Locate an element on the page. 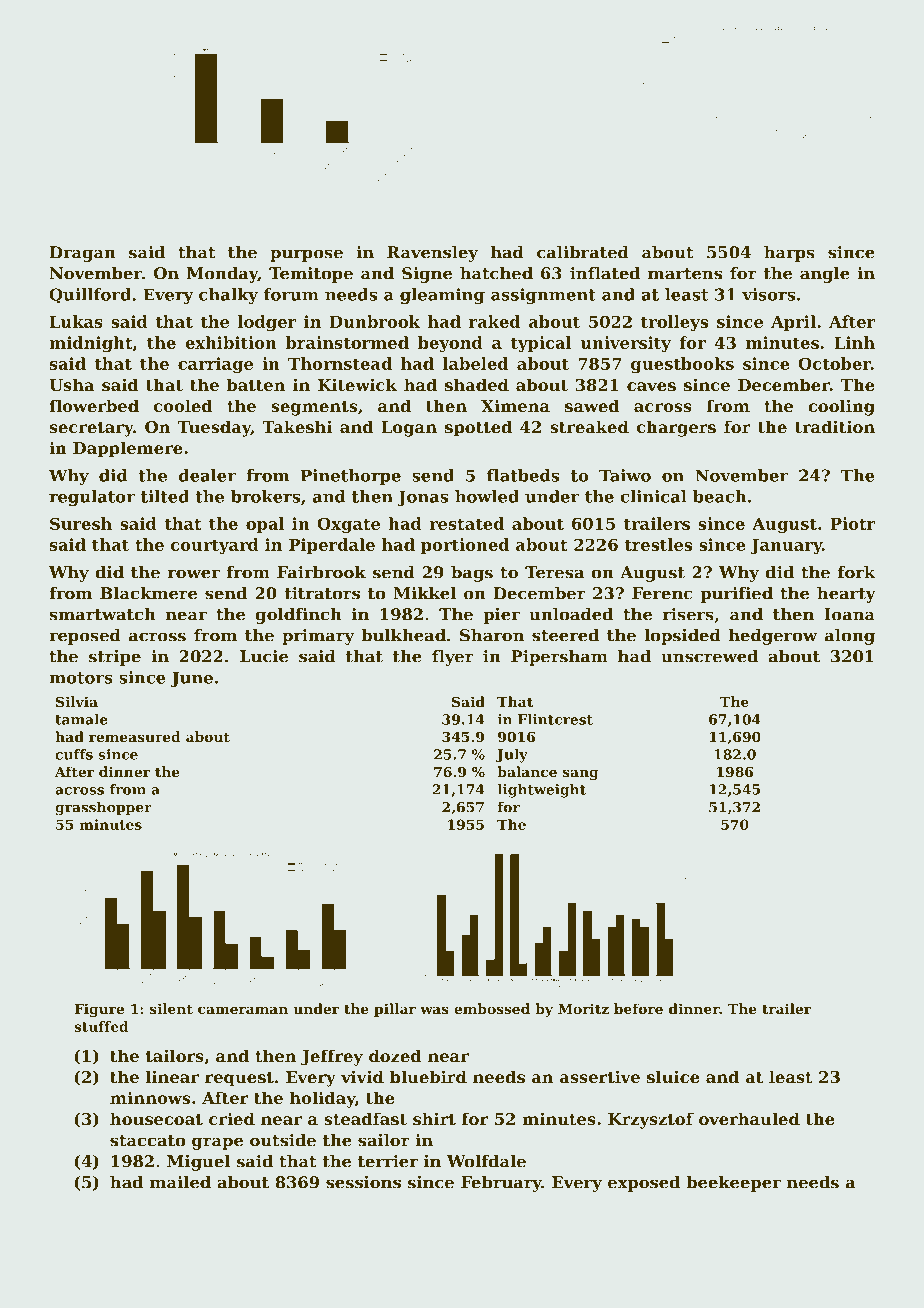 This image has height=1308, width=924. silent is located at coordinates (171, 1008).
